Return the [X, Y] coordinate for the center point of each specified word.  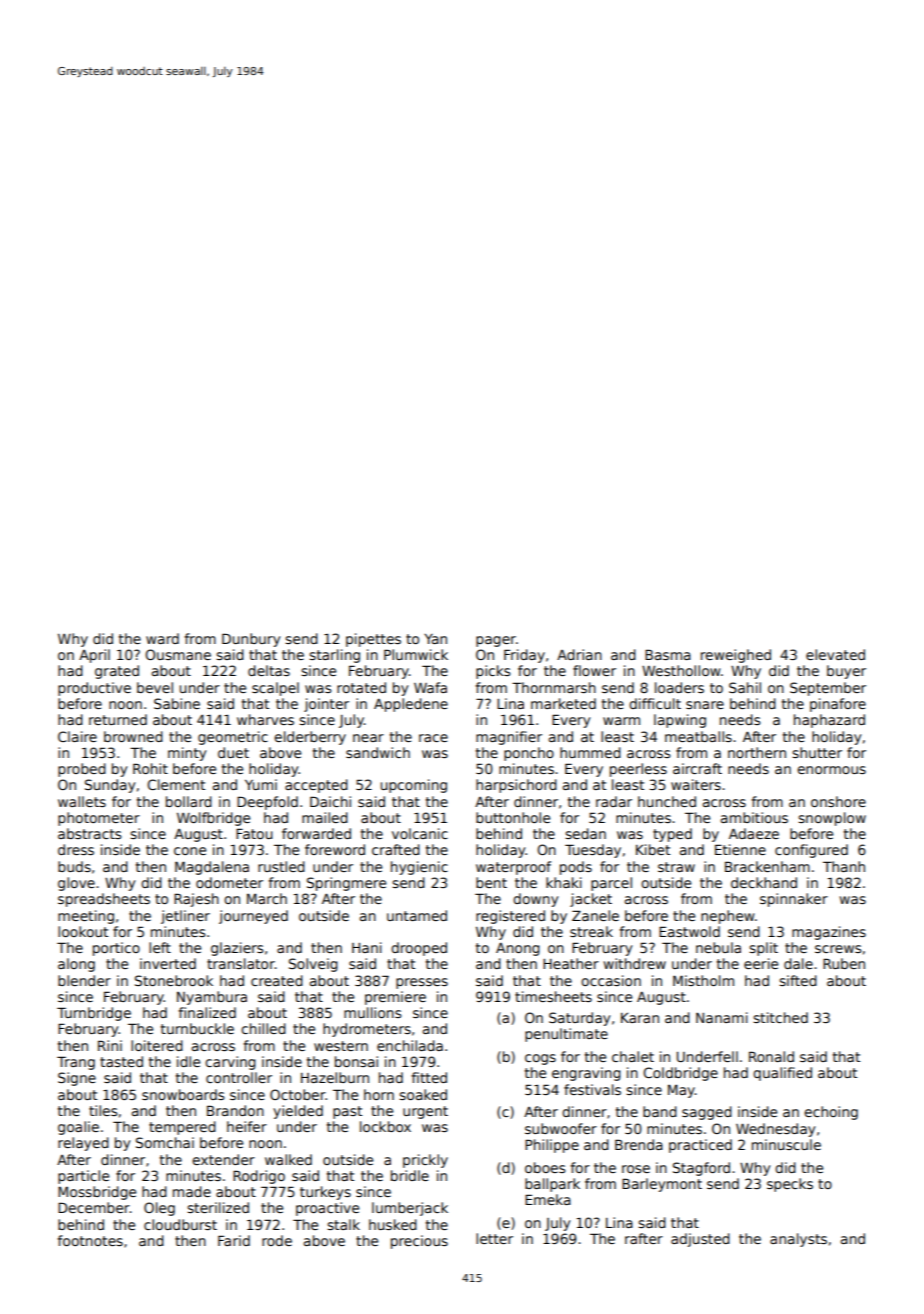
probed [82, 770]
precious [419, 1242]
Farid [234, 1240]
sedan [585, 833]
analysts [798, 1240]
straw [676, 867]
